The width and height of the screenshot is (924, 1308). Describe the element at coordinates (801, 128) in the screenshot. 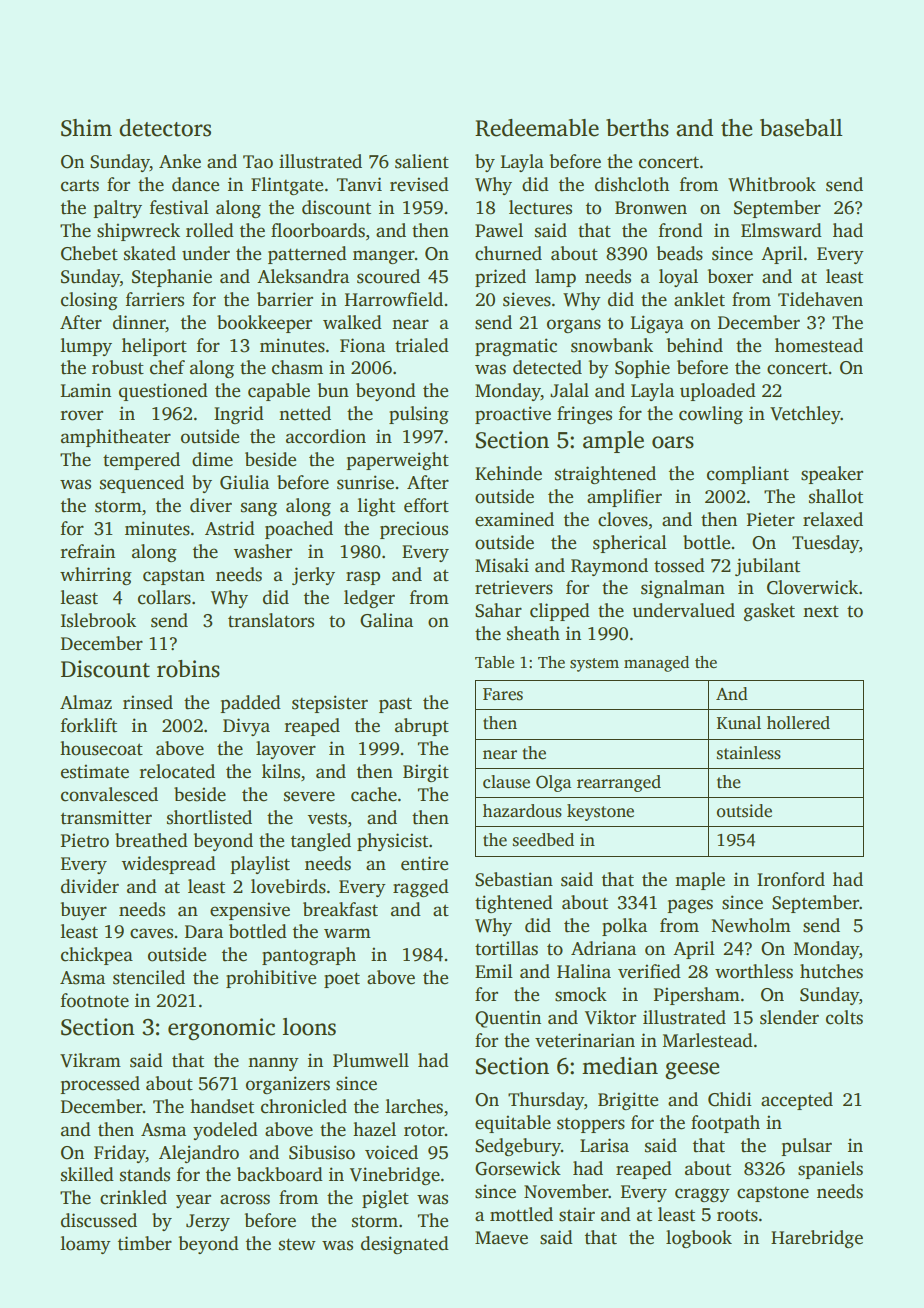

I see `baseball` at that location.
